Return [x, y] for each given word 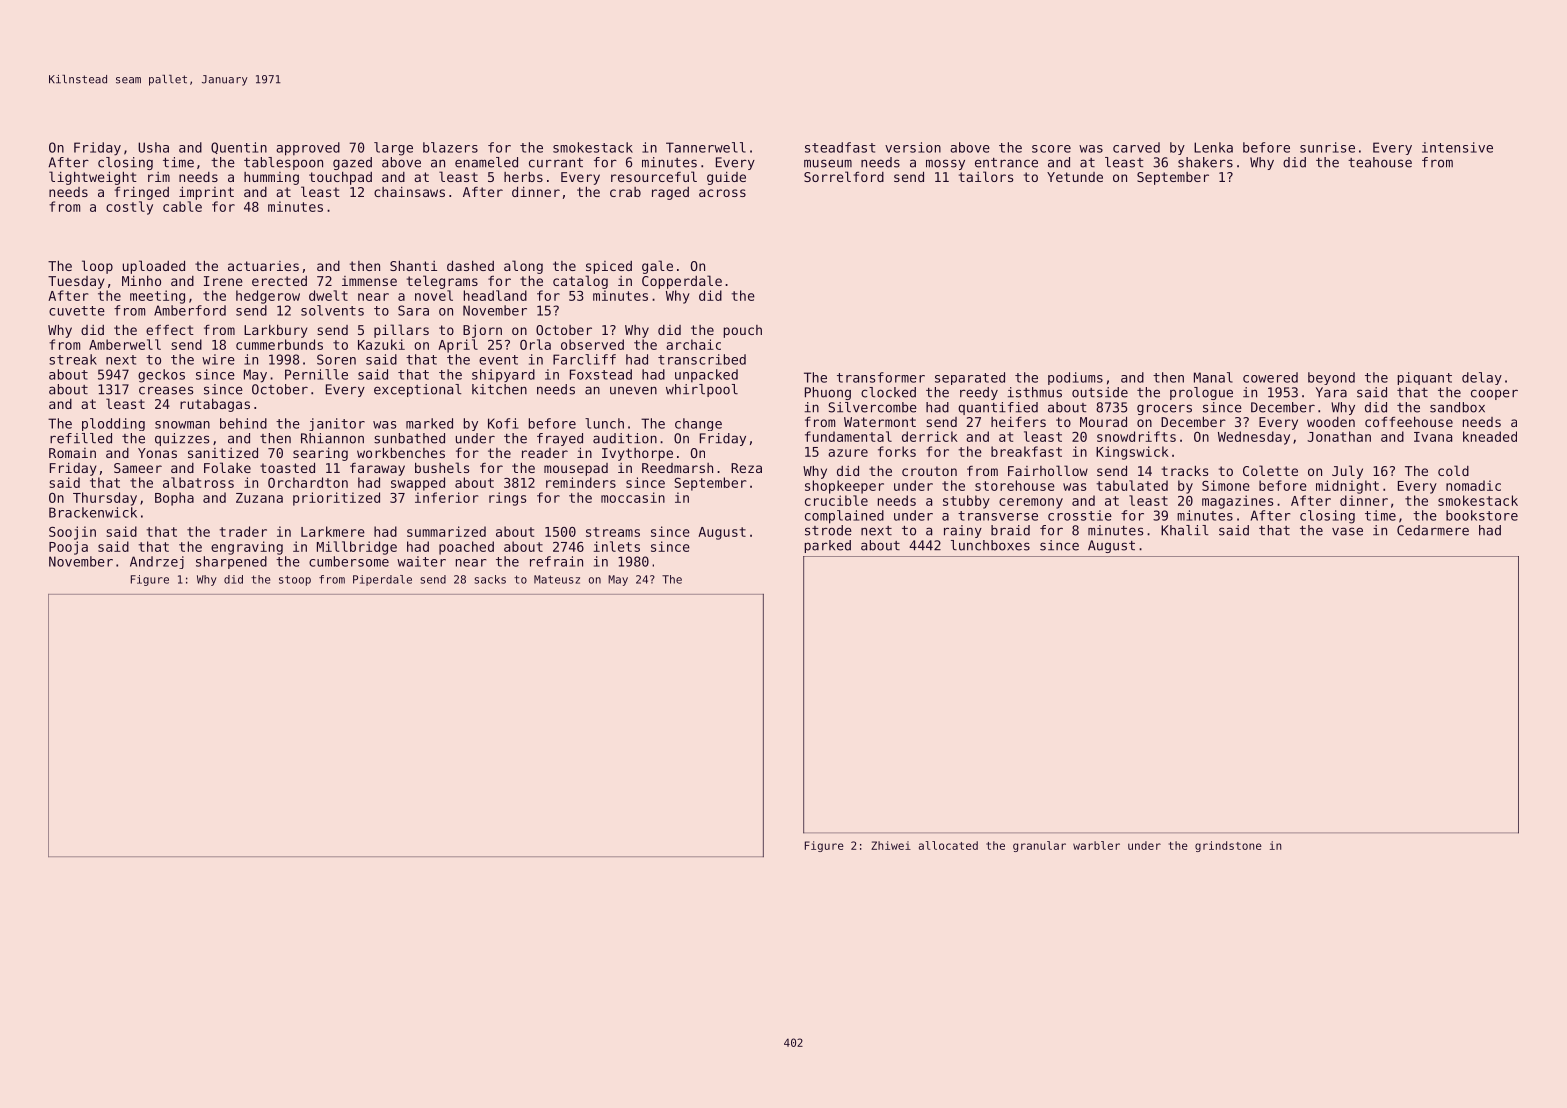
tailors [986, 176]
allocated [948, 845]
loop [97, 267]
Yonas [157, 453]
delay [1482, 378]
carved [1136, 147]
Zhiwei [891, 845]
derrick [930, 436]
